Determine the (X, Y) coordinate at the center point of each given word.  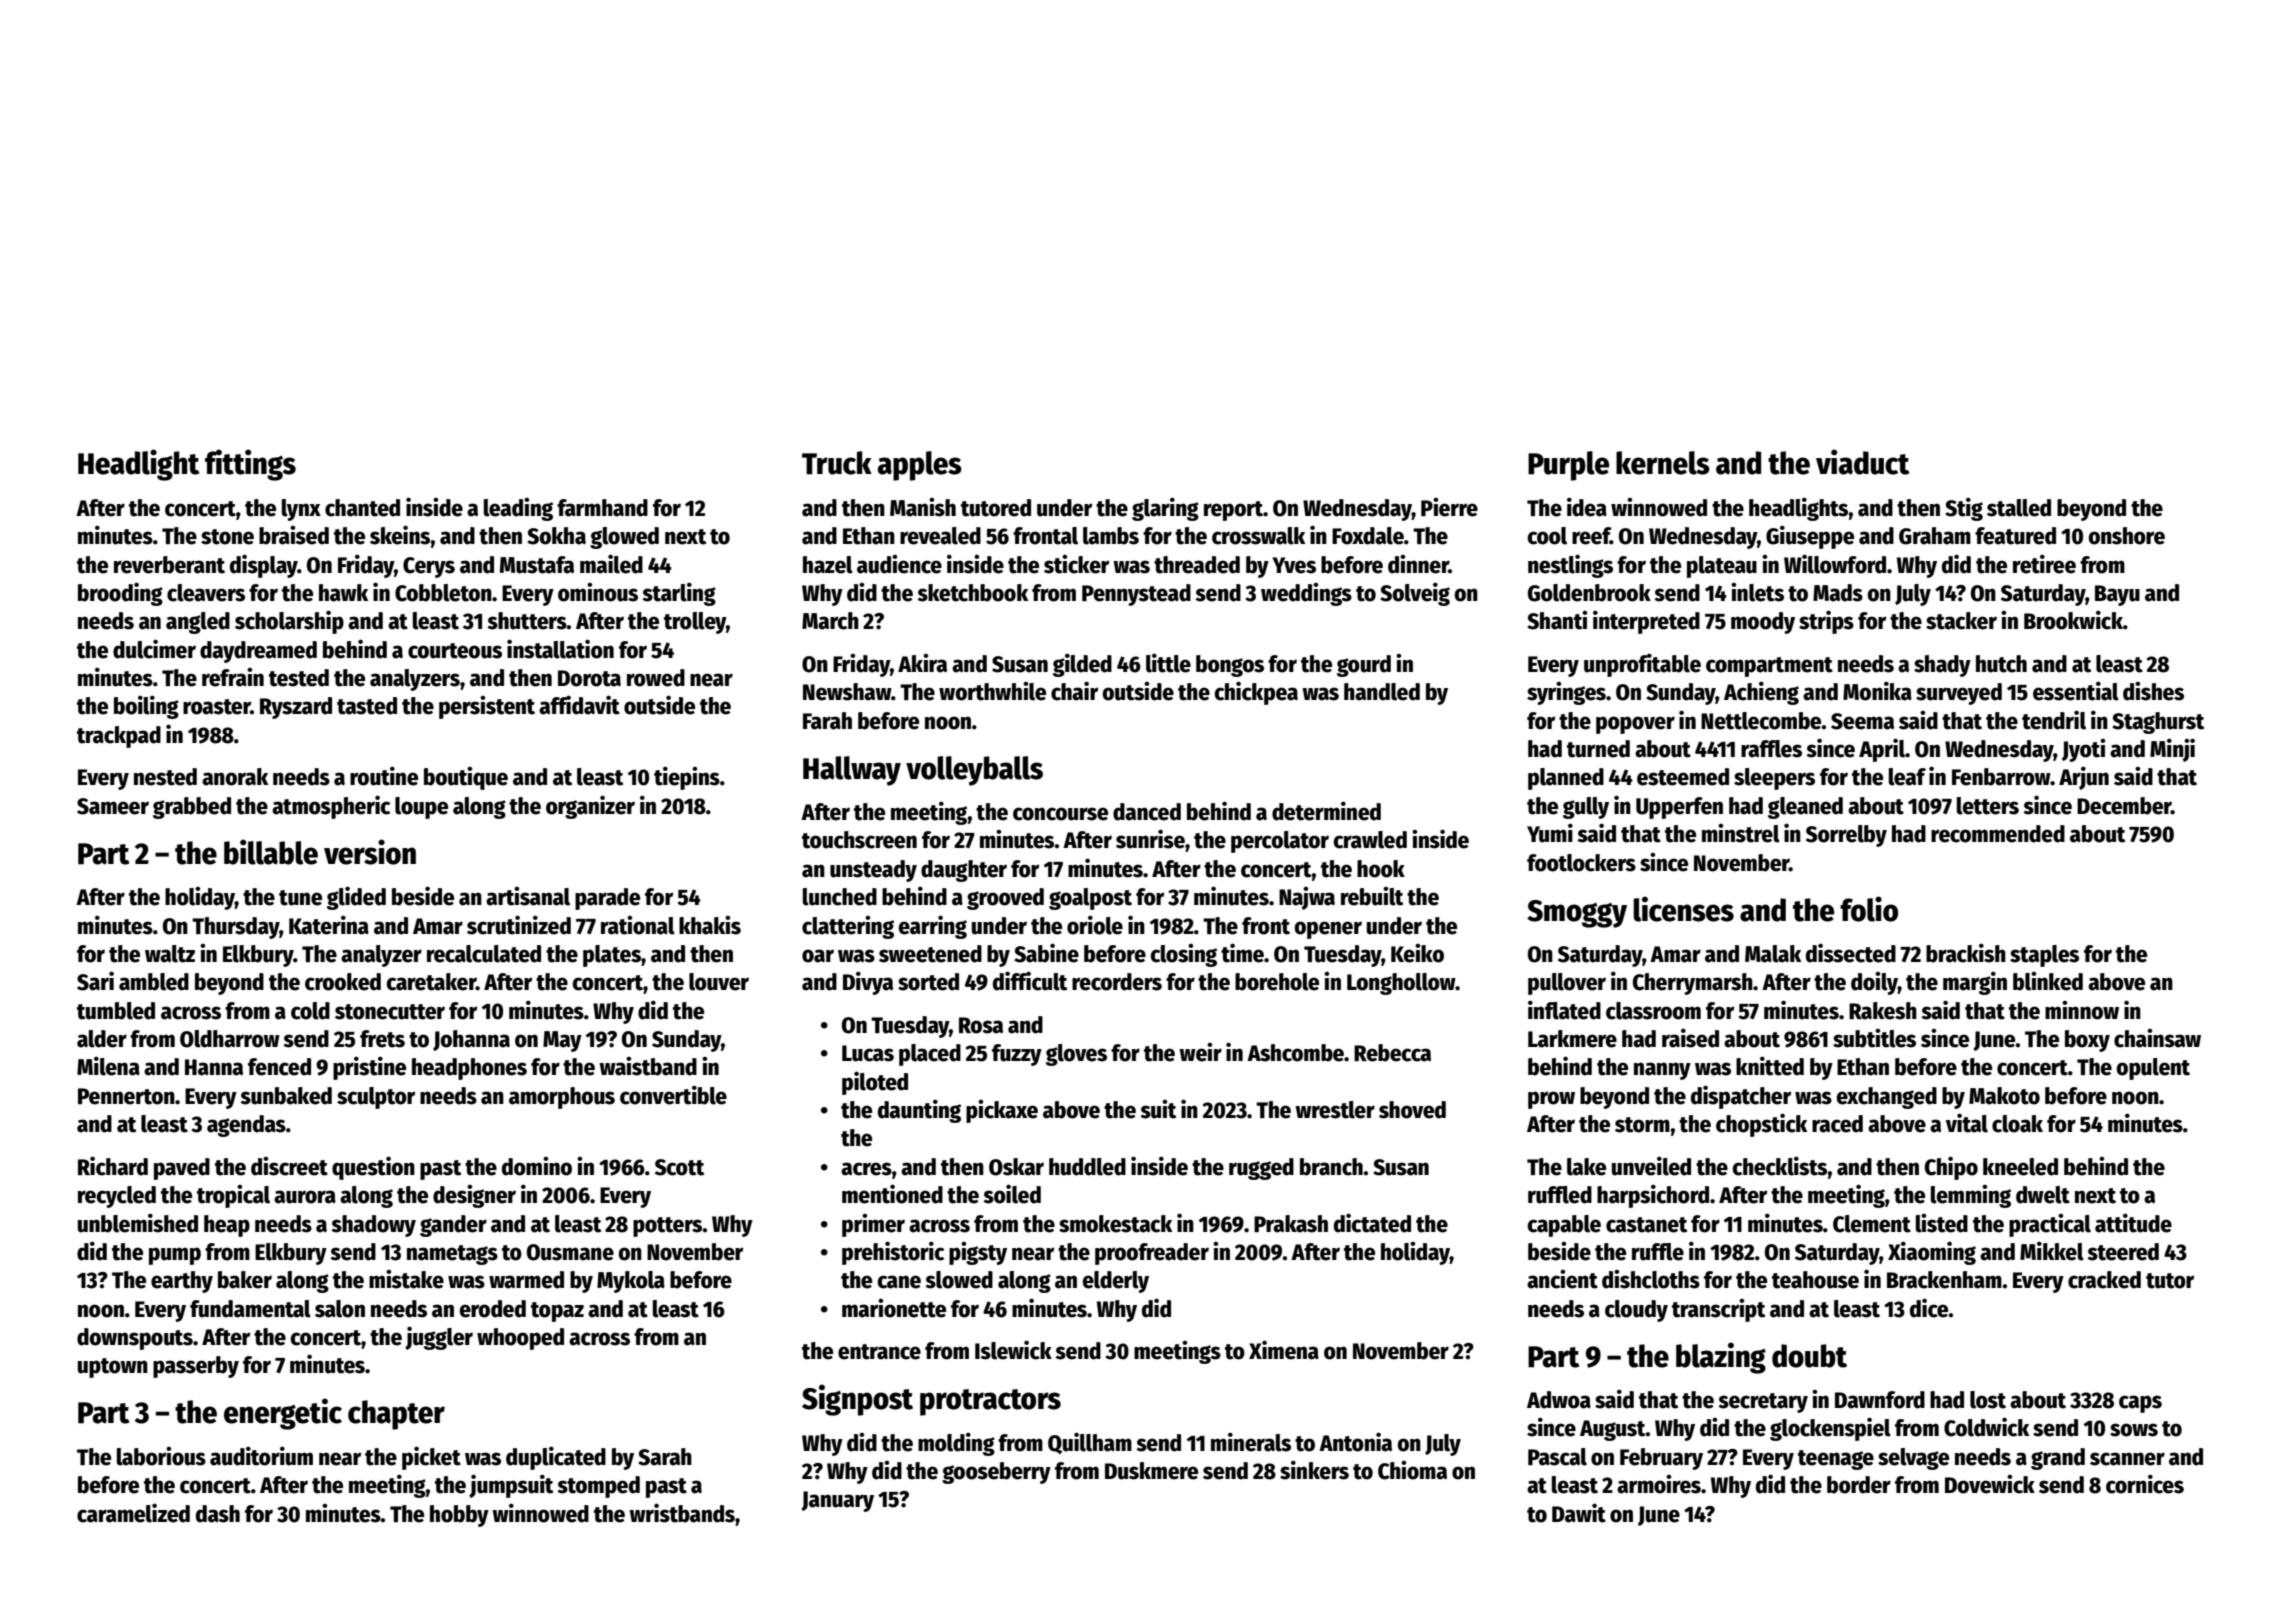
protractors (990, 1402)
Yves (1294, 565)
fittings (250, 465)
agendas (246, 1126)
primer (873, 1225)
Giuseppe (1810, 537)
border (1859, 1485)
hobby (459, 1516)
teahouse (1815, 1280)
